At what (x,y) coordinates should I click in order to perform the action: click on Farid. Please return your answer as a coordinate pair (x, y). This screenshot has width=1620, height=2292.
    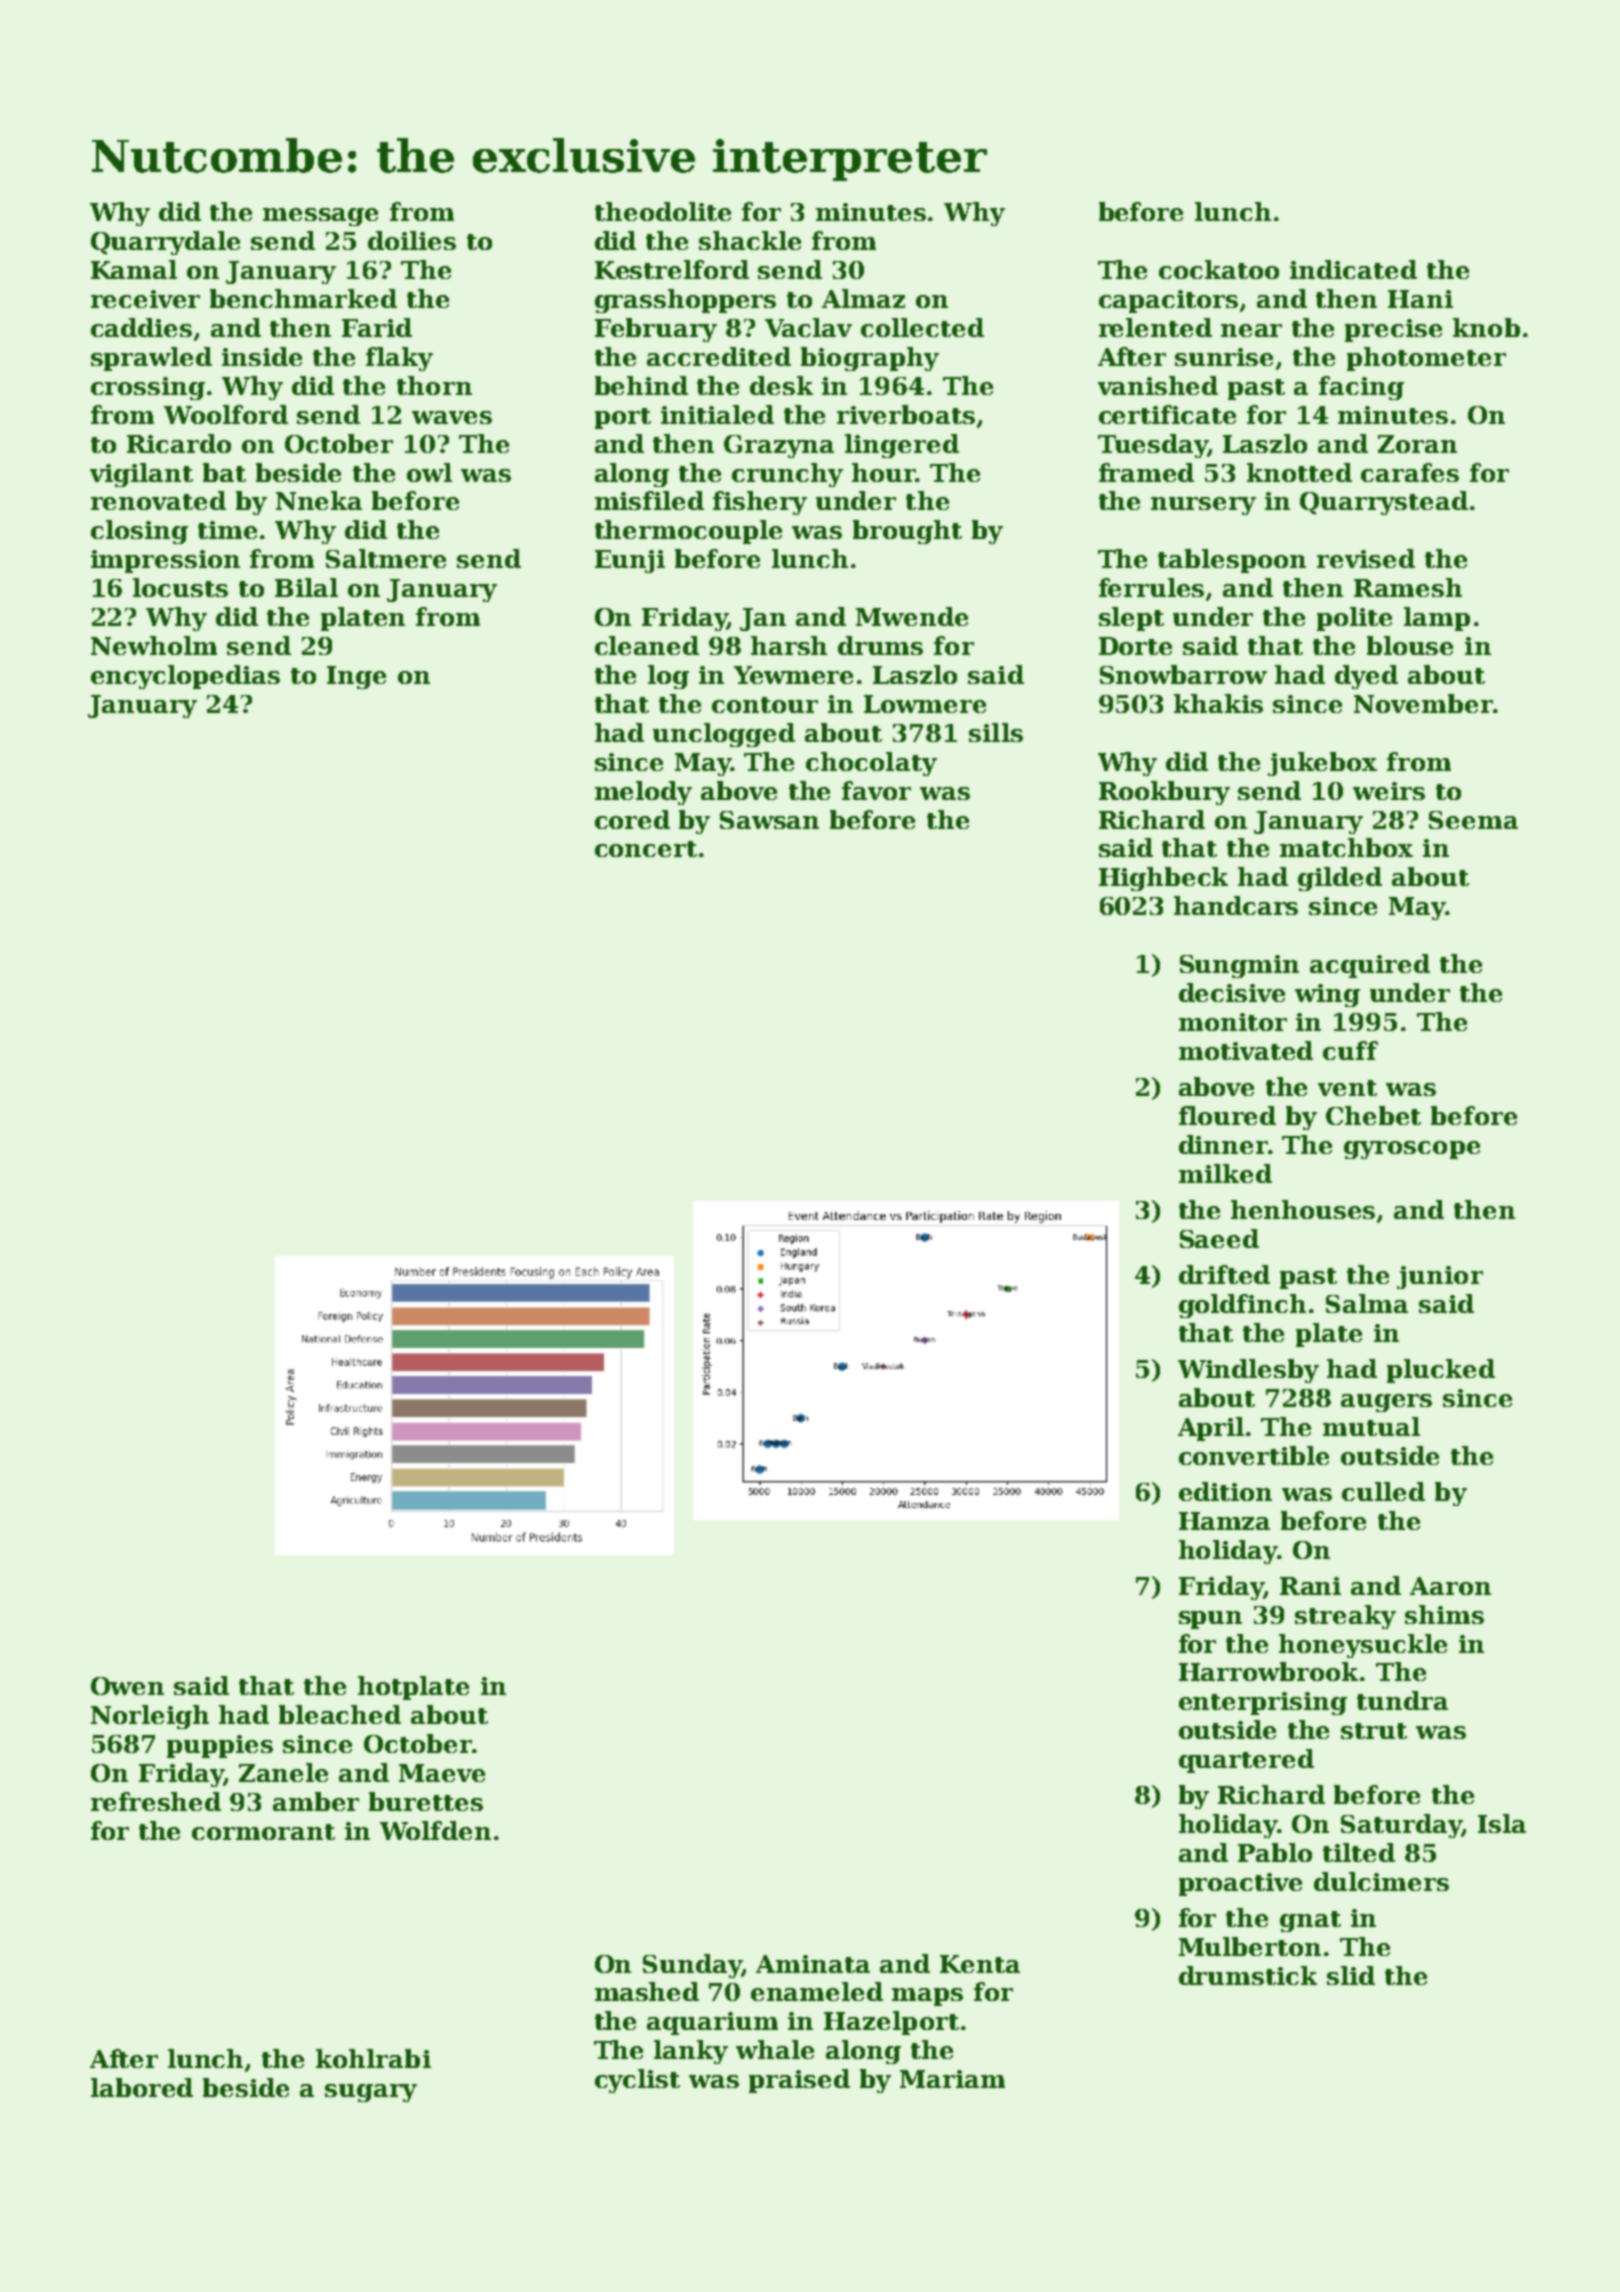
    Looking at the image, I should click on (377, 327).
